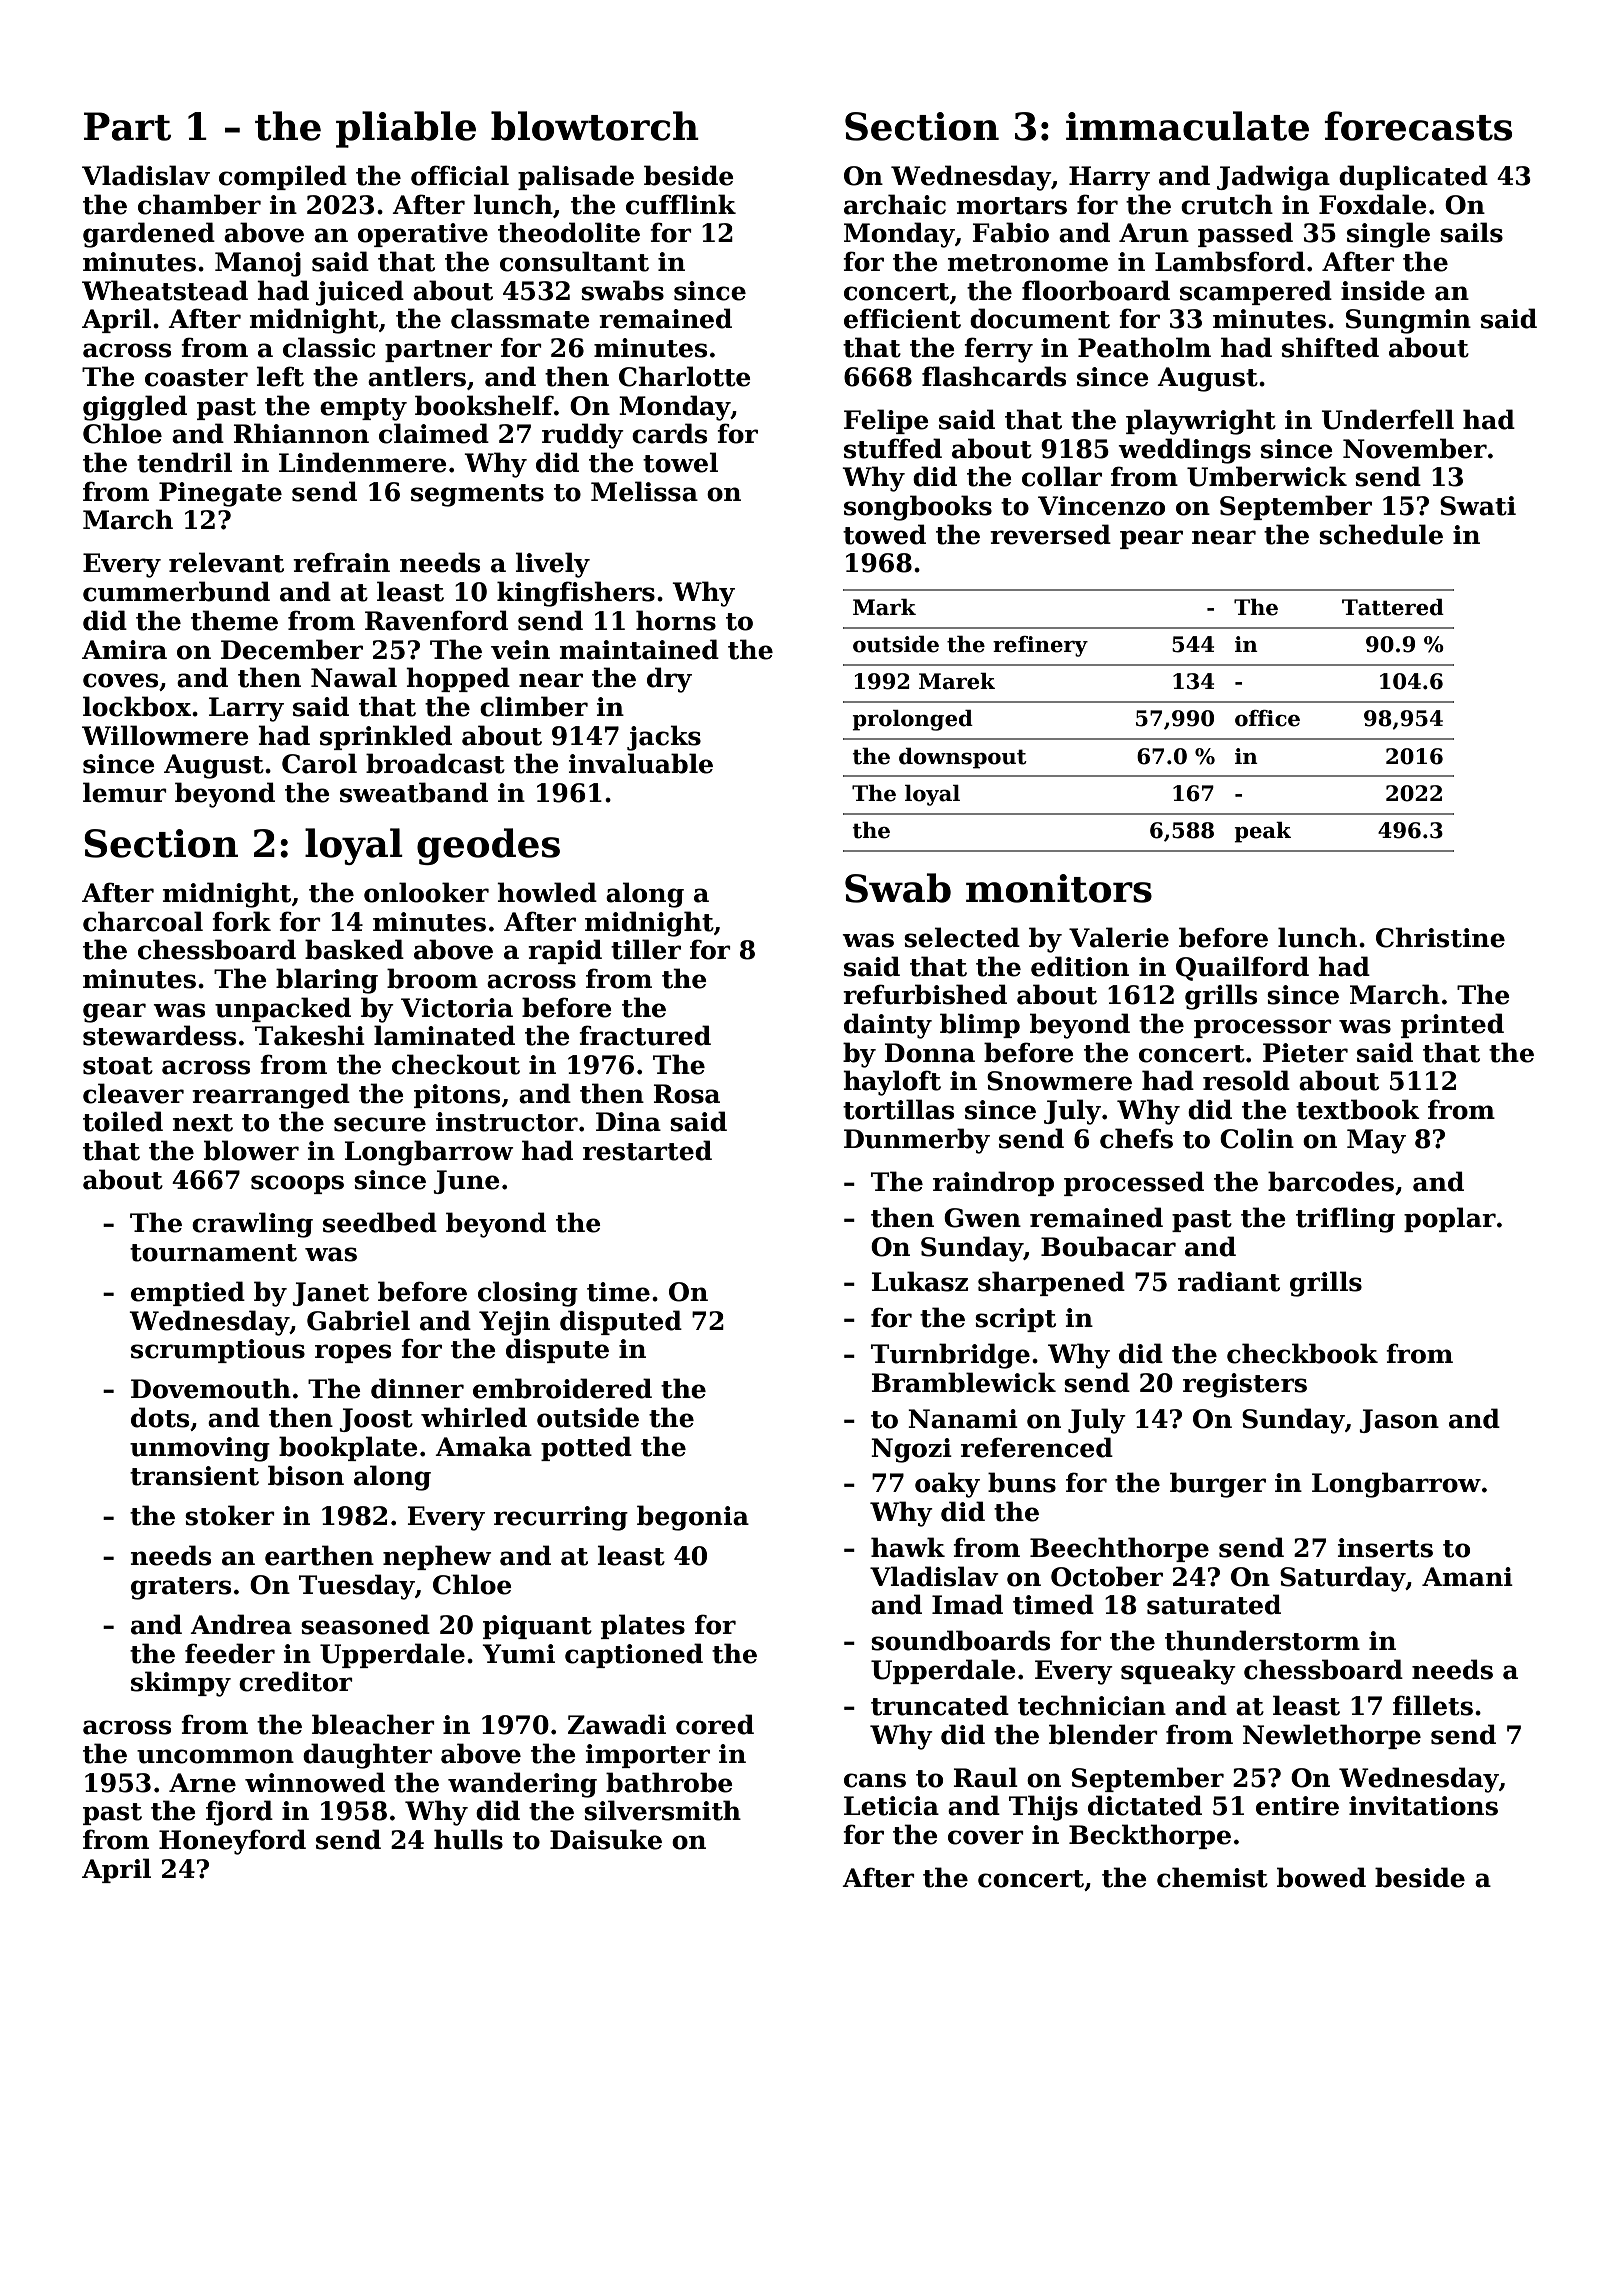 The width and height of the screenshot is (1620, 2292). What do you see at coordinates (373, 1724) in the screenshot?
I see `bleacher` at bounding box center [373, 1724].
